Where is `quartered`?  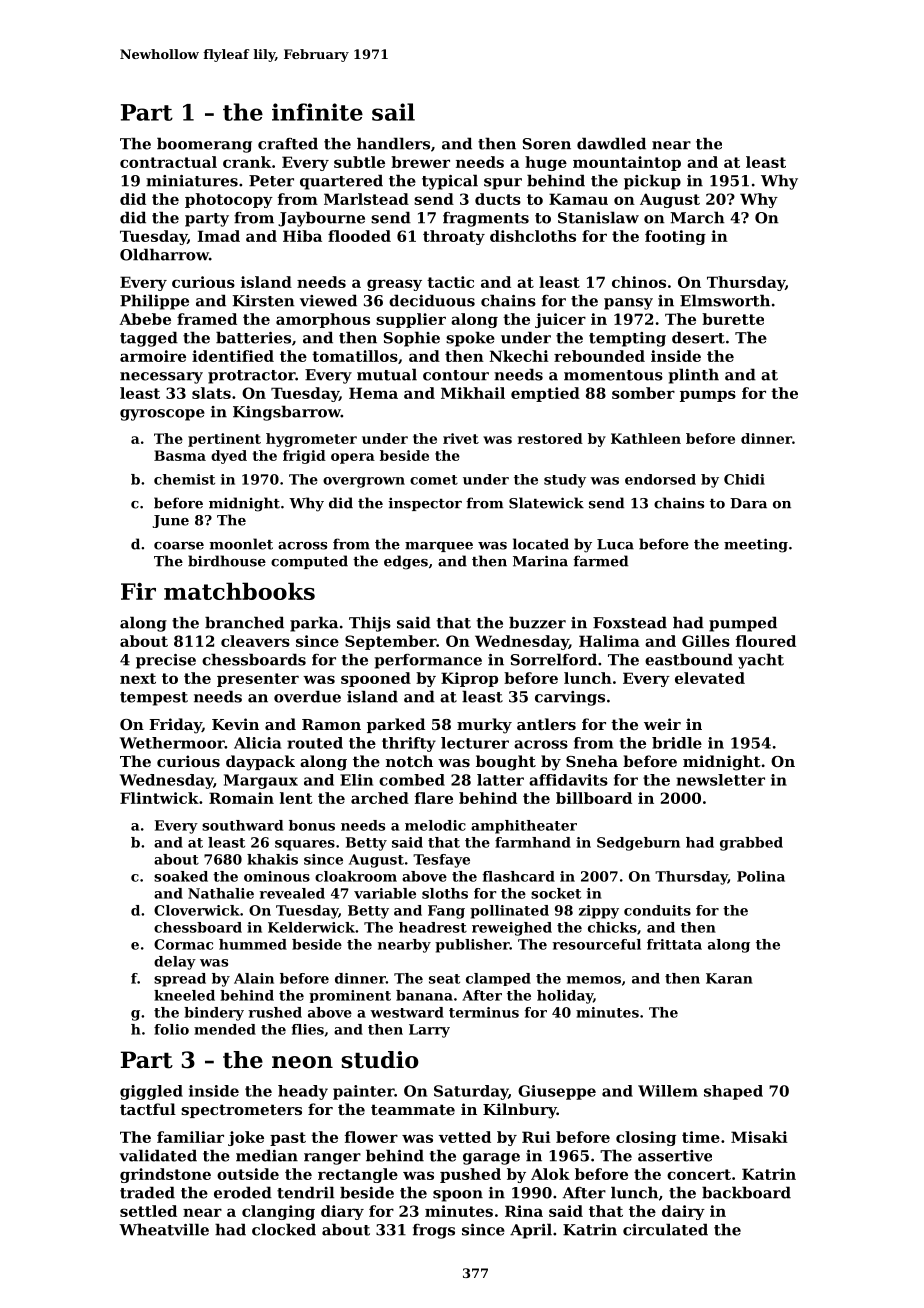 quartered is located at coordinates (341, 182).
